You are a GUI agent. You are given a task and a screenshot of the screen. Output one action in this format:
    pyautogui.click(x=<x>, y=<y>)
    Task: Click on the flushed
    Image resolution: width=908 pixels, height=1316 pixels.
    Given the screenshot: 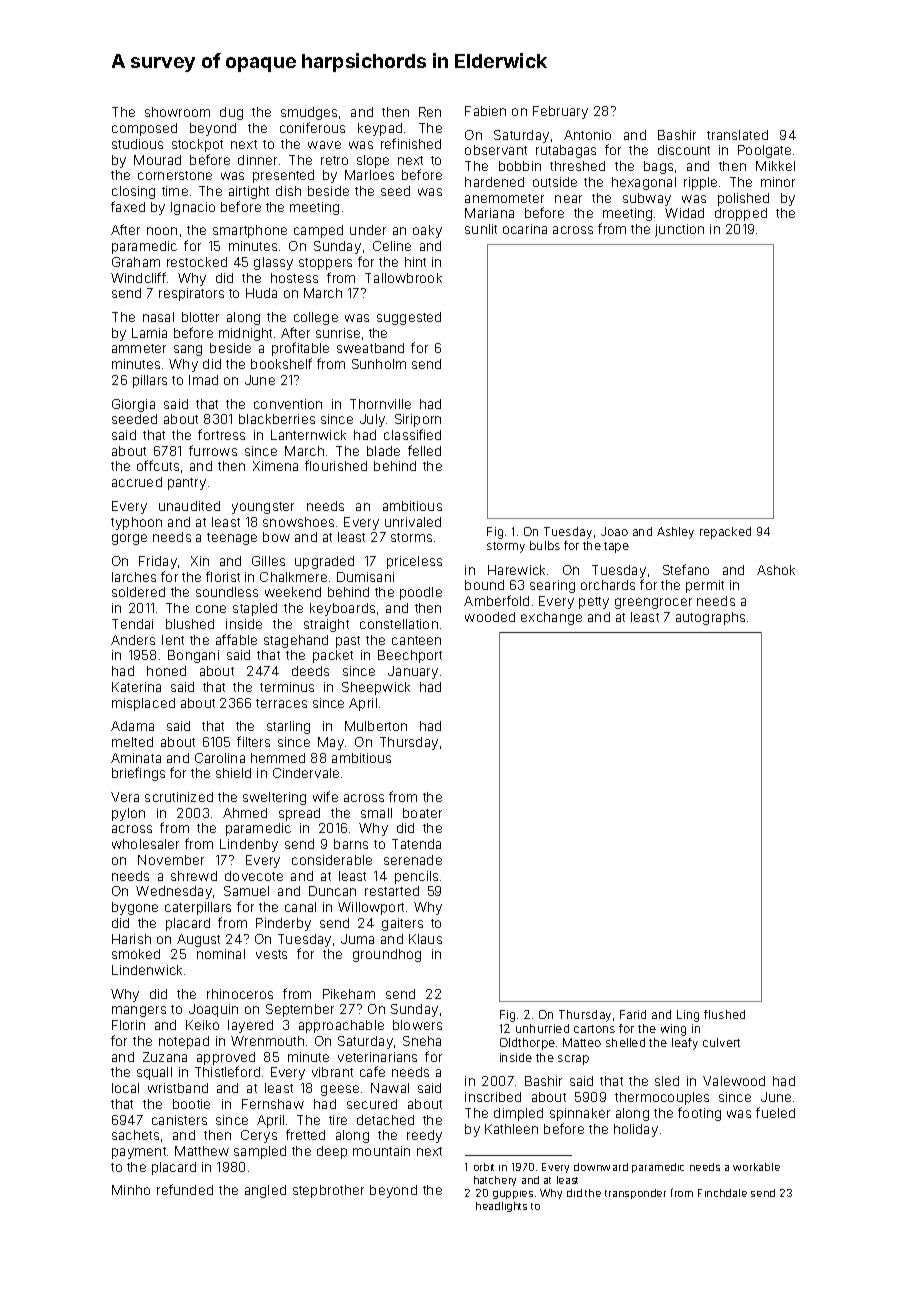 What is the action you would take?
    pyautogui.click(x=724, y=1014)
